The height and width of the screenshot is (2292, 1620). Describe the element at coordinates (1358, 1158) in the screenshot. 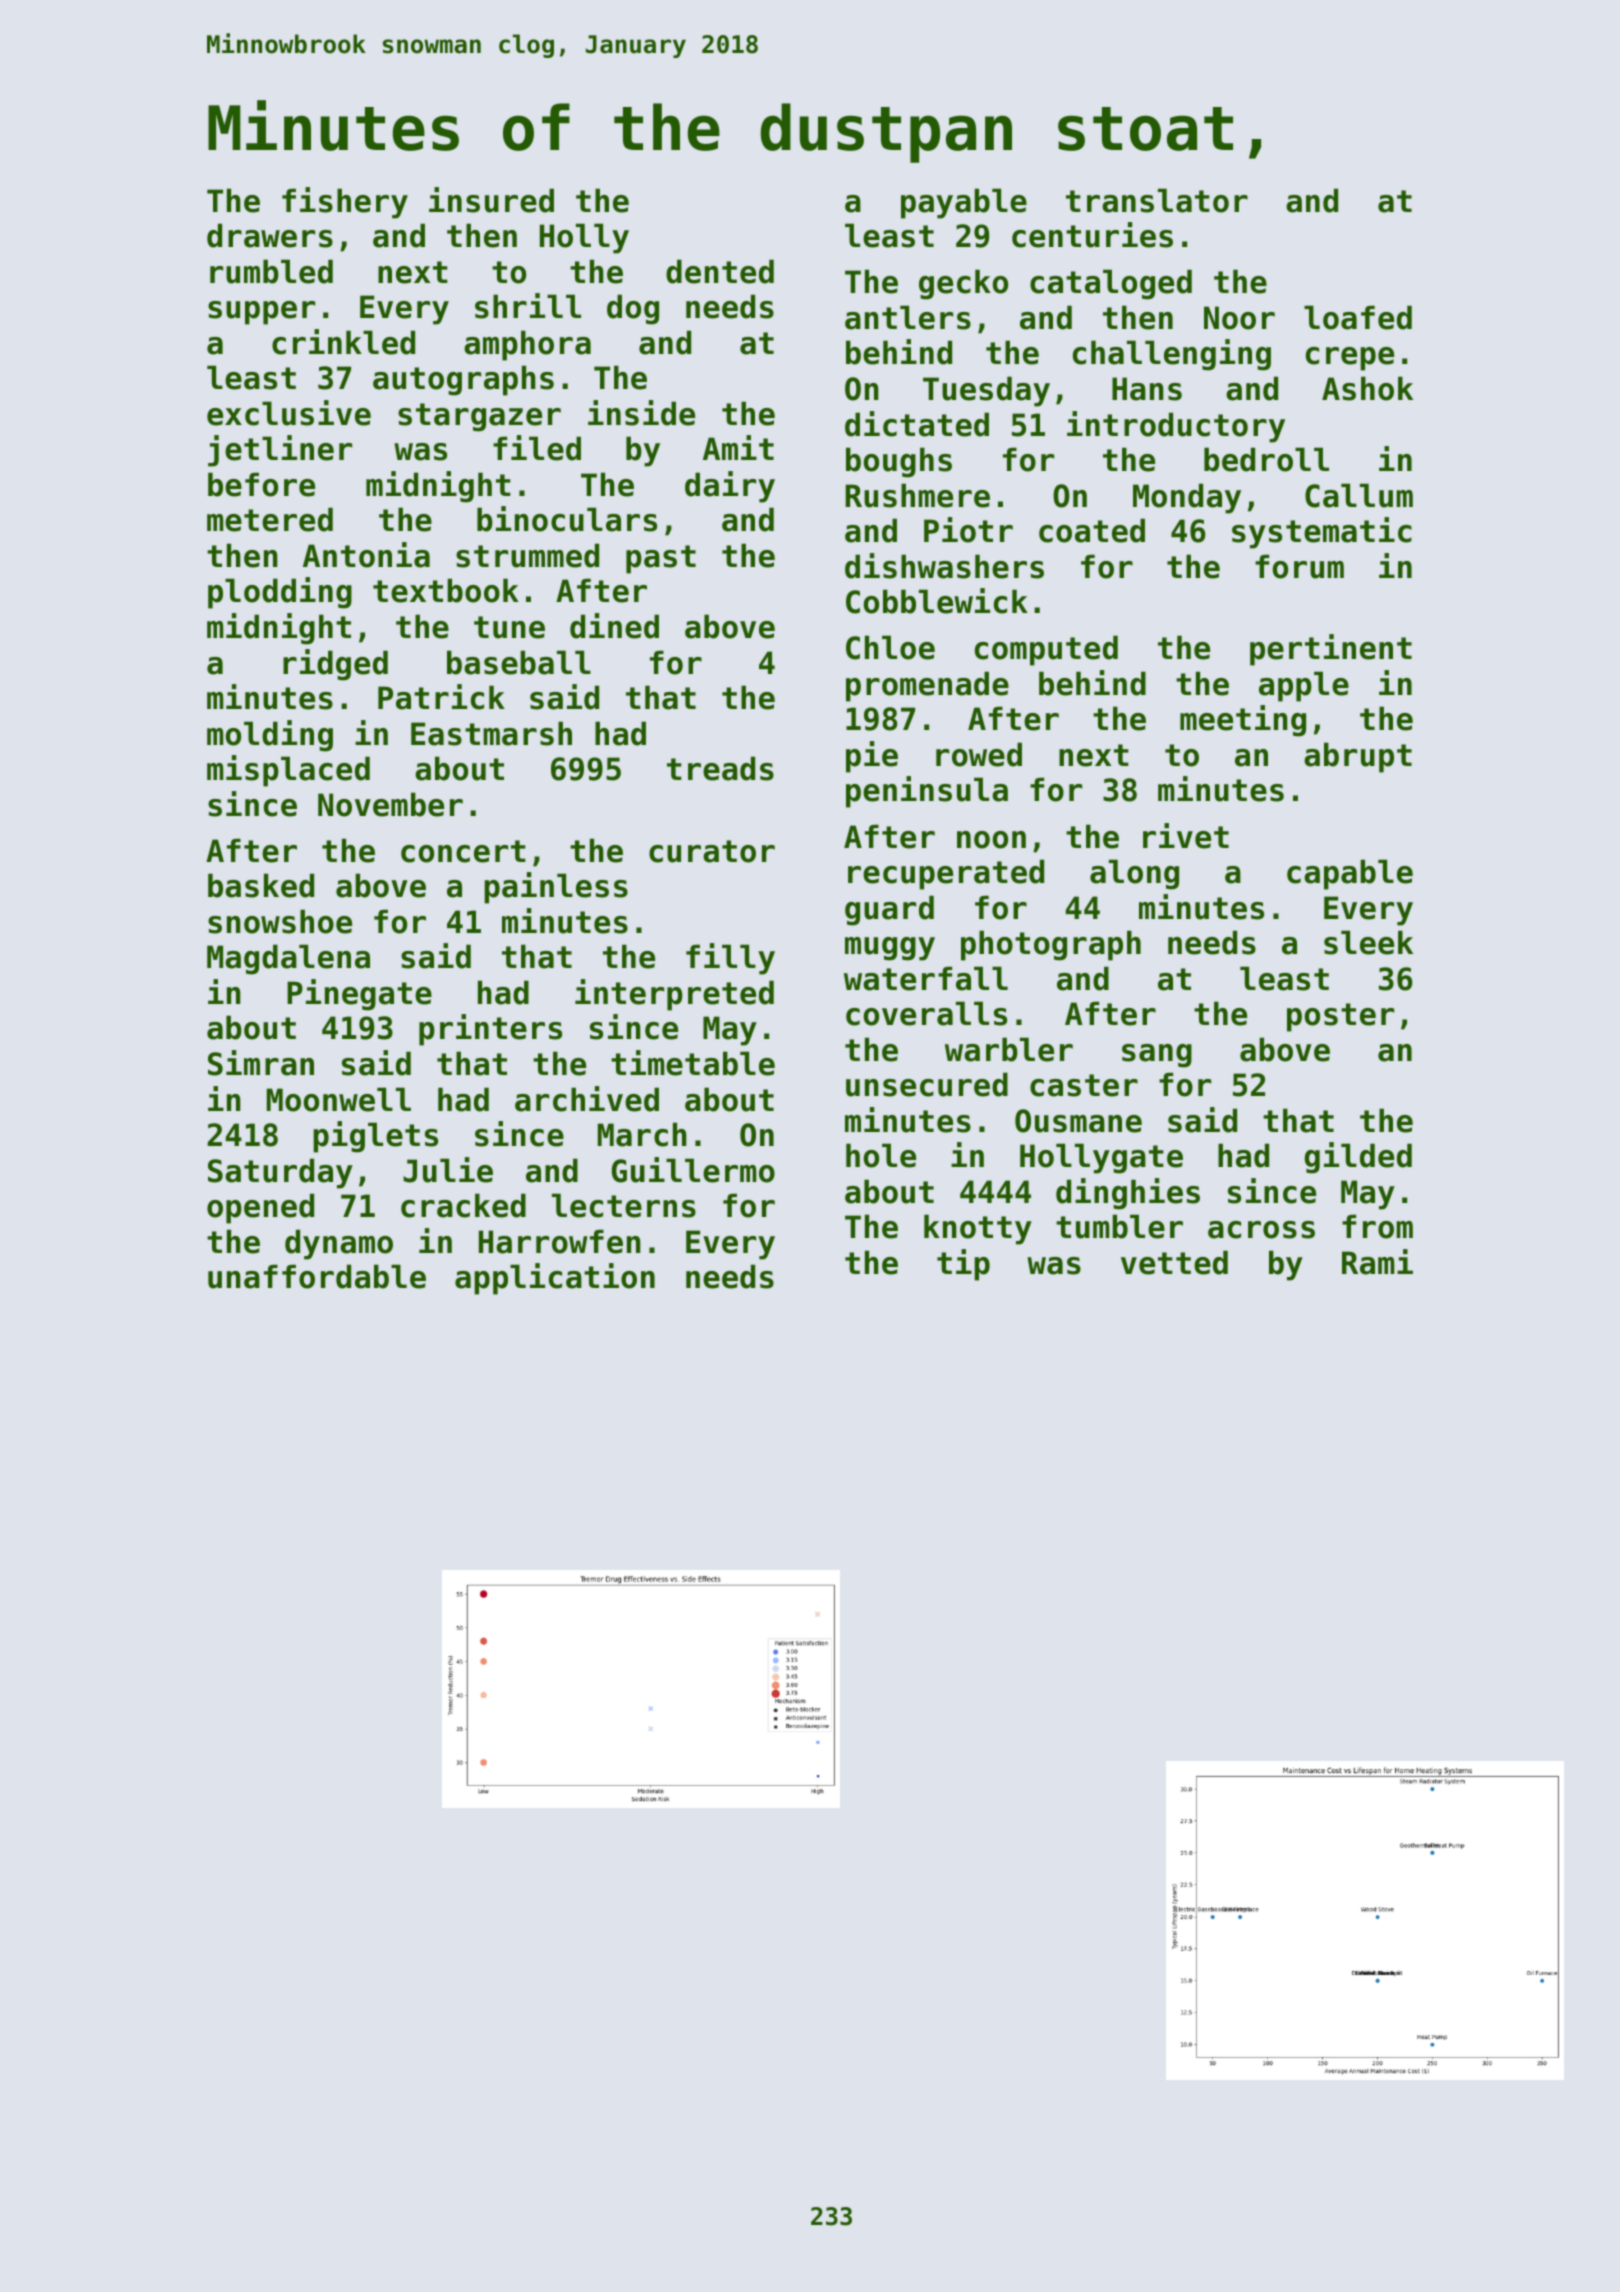

I see `gilded` at that location.
